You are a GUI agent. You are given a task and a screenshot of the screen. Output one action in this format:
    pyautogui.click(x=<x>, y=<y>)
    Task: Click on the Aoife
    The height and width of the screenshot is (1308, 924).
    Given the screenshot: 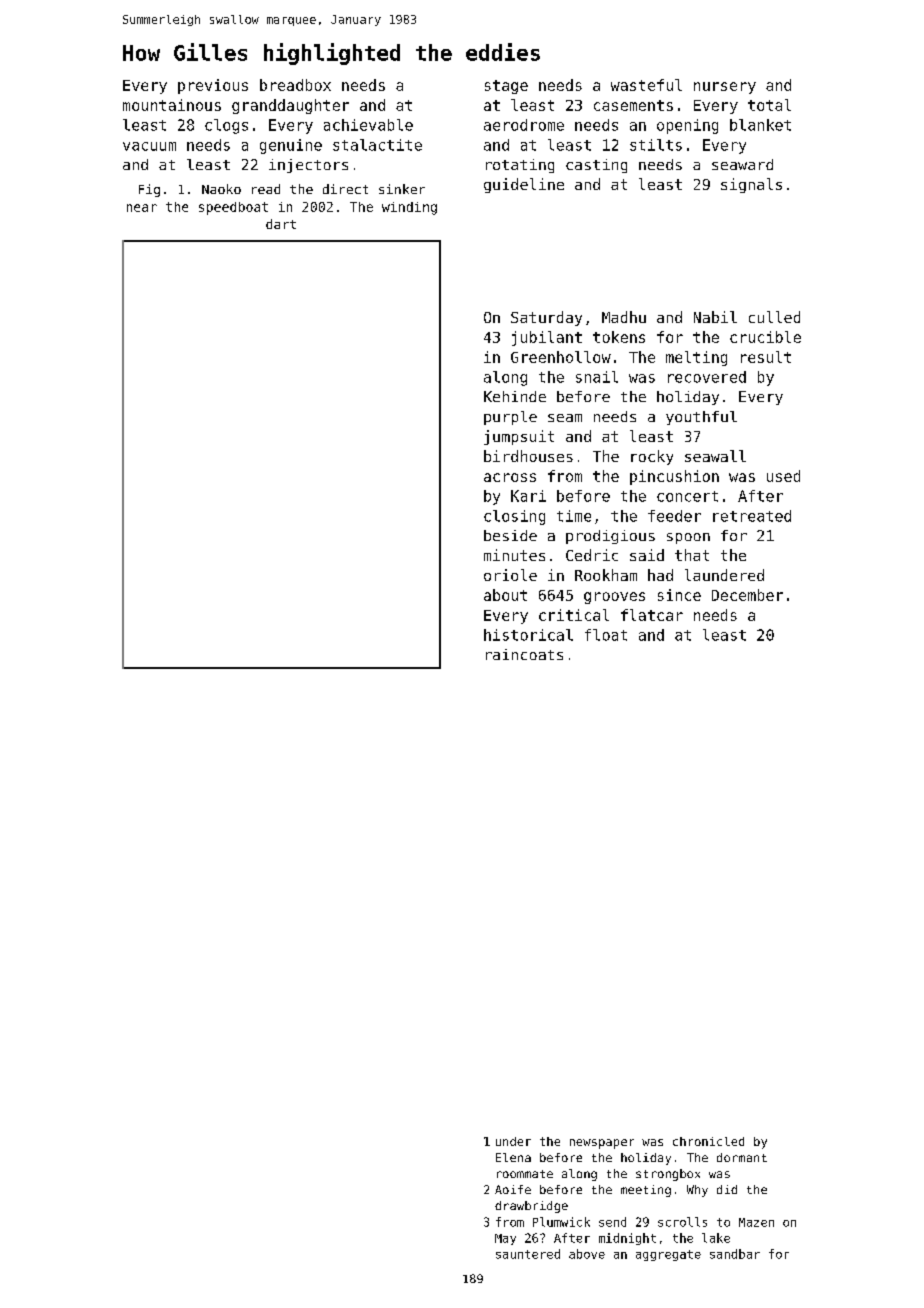 What is the action you would take?
    pyautogui.click(x=513, y=1189)
